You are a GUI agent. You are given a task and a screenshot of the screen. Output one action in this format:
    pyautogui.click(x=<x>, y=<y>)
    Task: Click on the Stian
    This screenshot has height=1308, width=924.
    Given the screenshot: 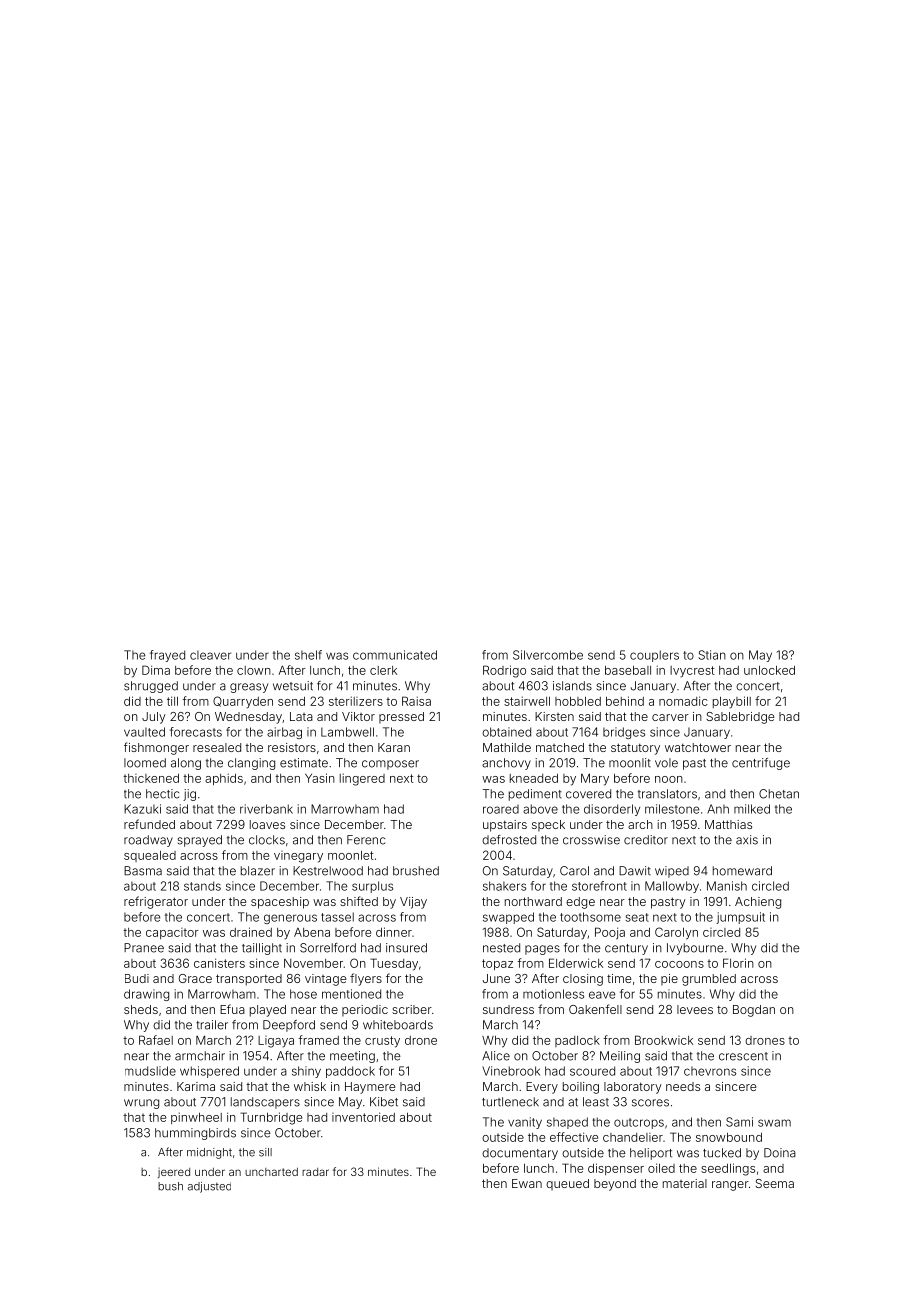 What is the action you would take?
    pyautogui.click(x=712, y=655)
